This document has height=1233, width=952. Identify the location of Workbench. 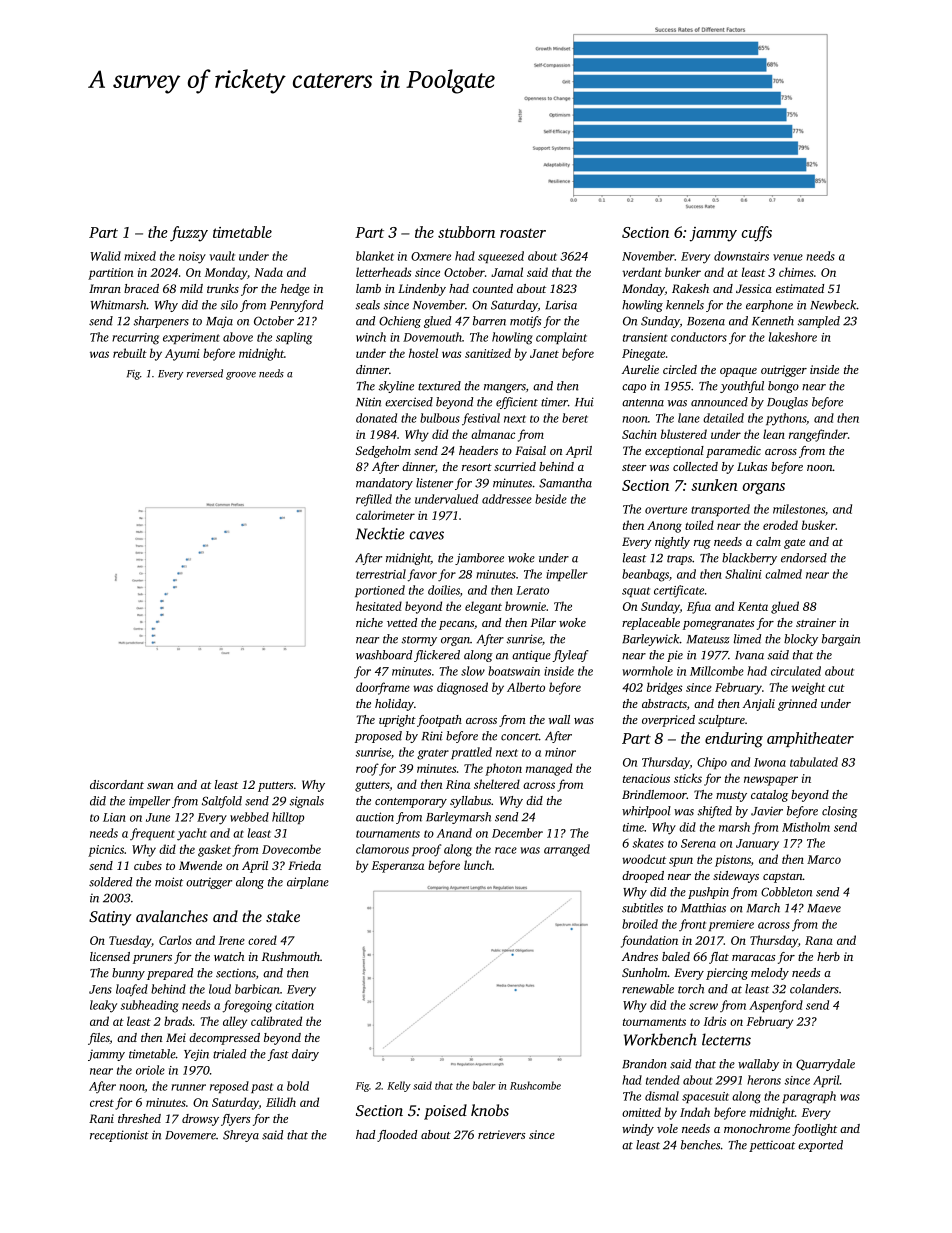
(660, 1039).
